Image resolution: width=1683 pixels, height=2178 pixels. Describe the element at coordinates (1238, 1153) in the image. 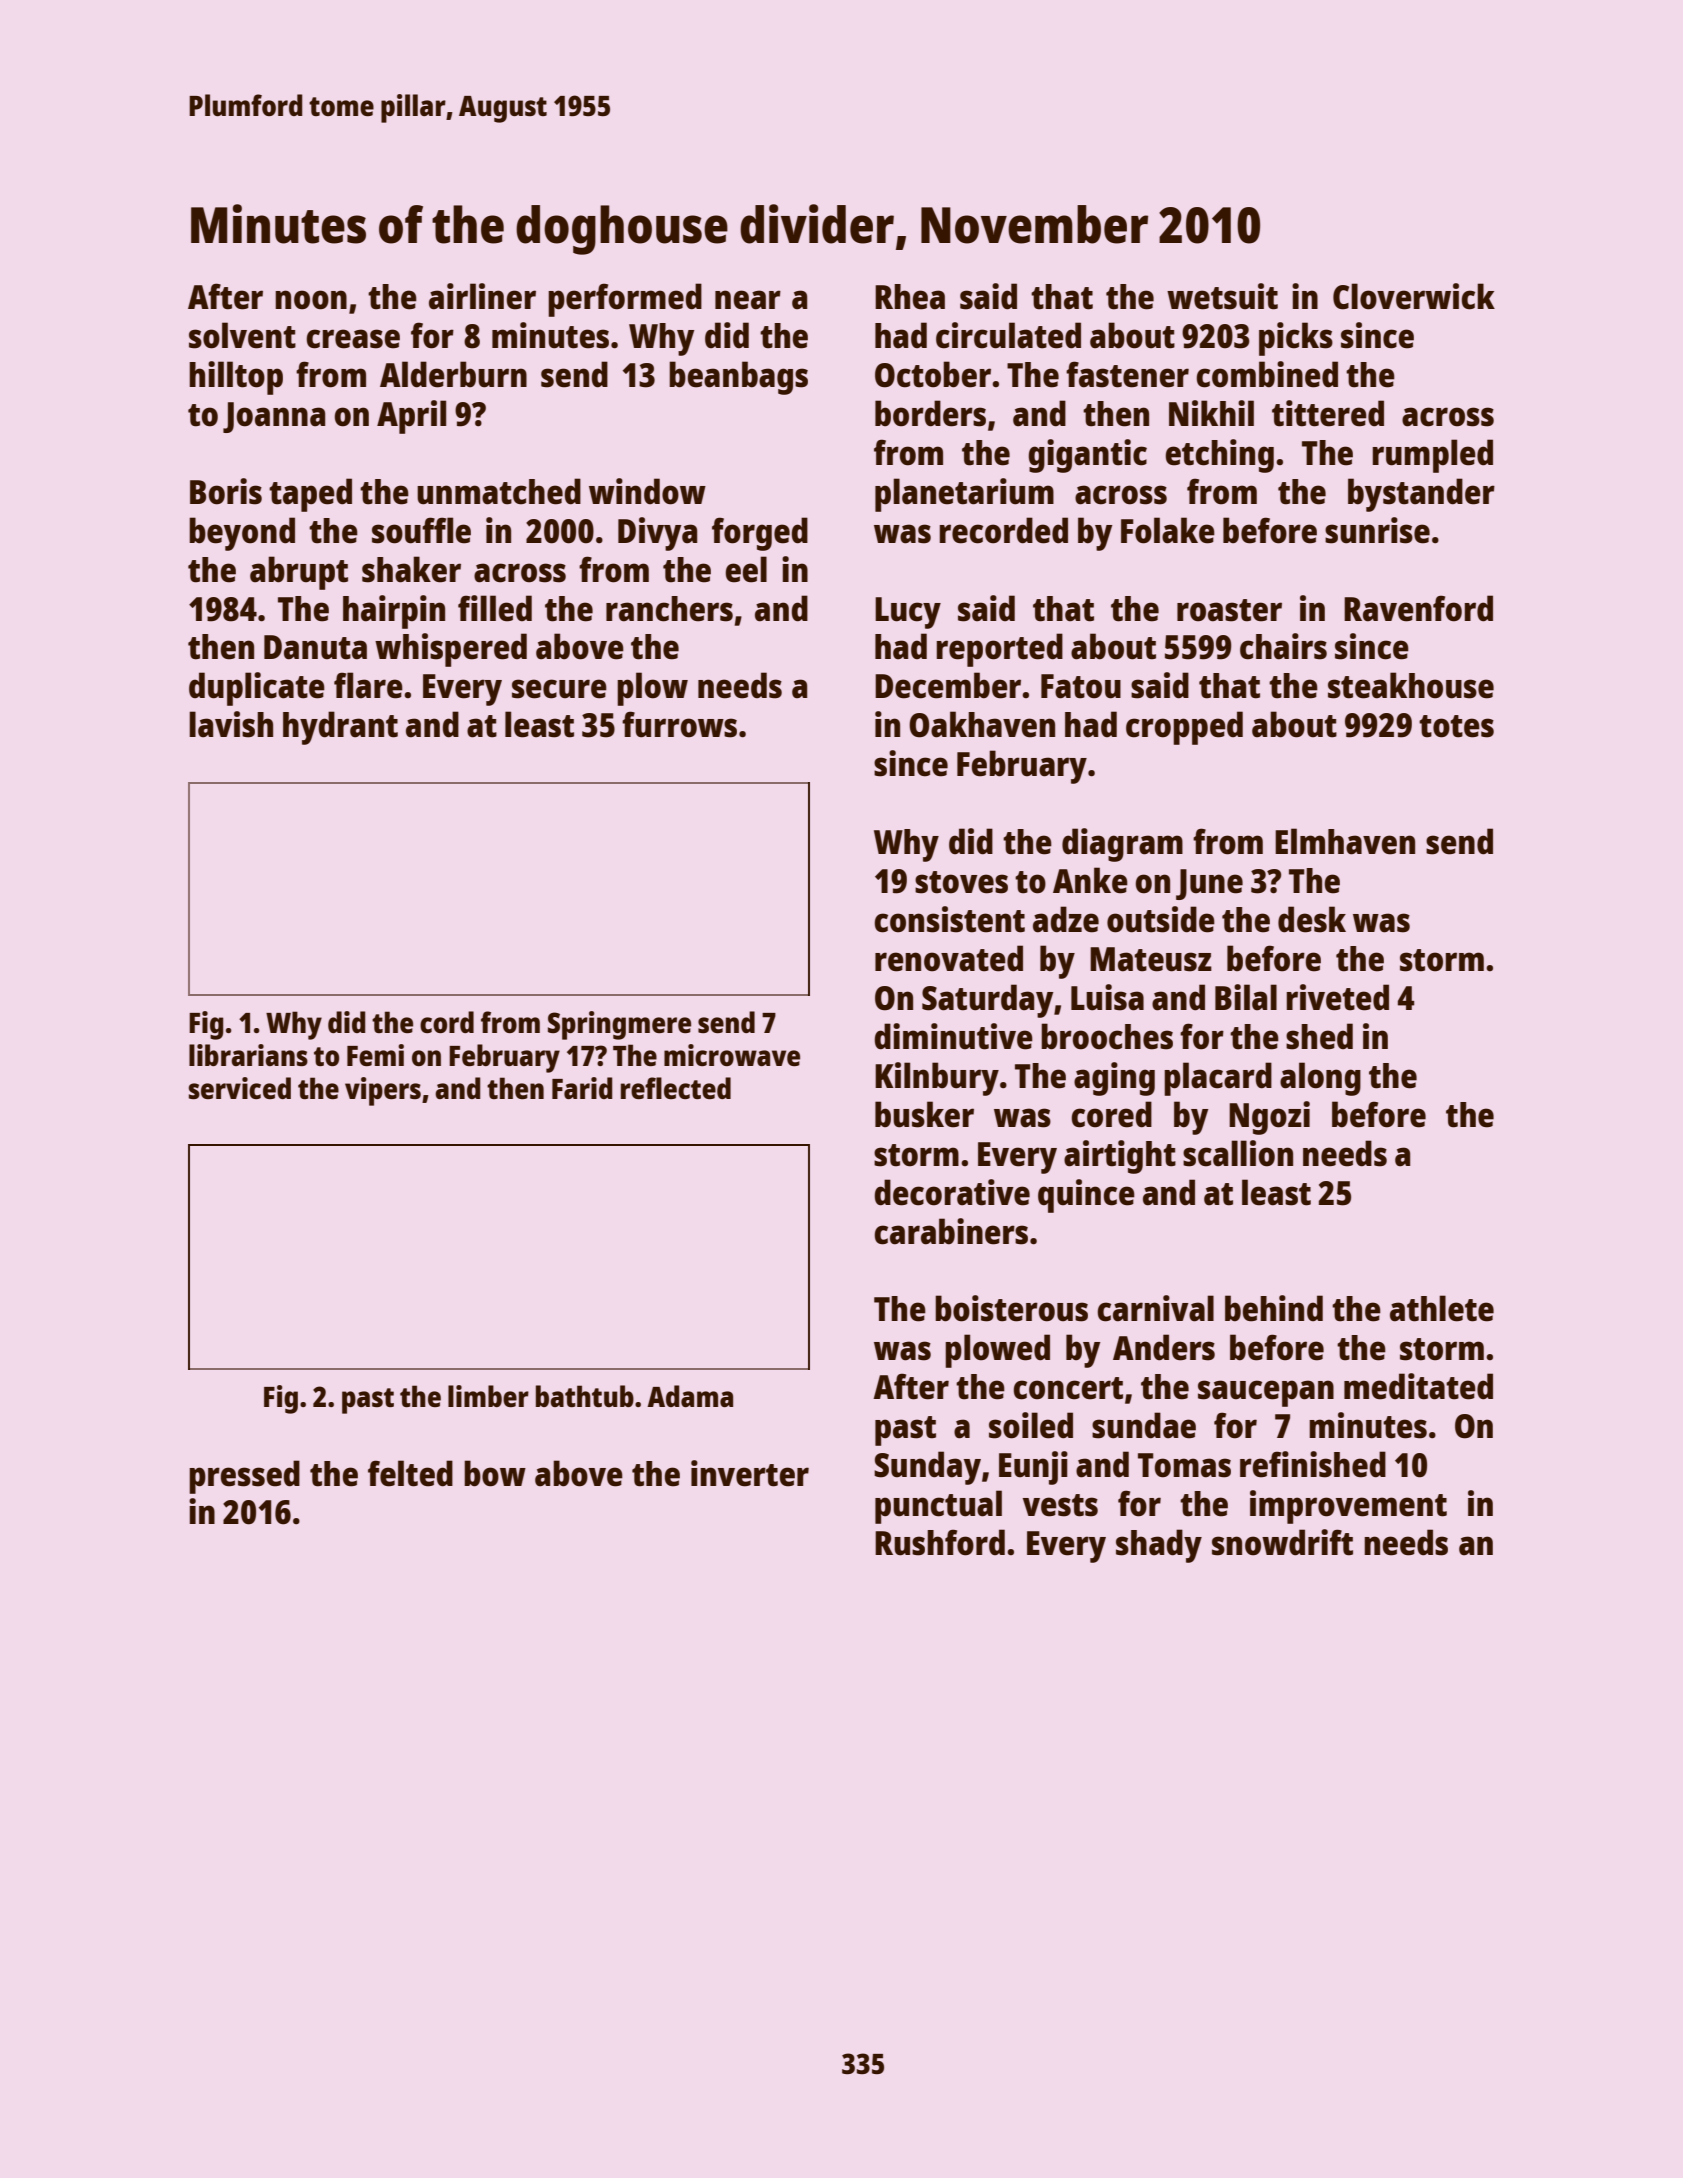

I see `scallion` at that location.
